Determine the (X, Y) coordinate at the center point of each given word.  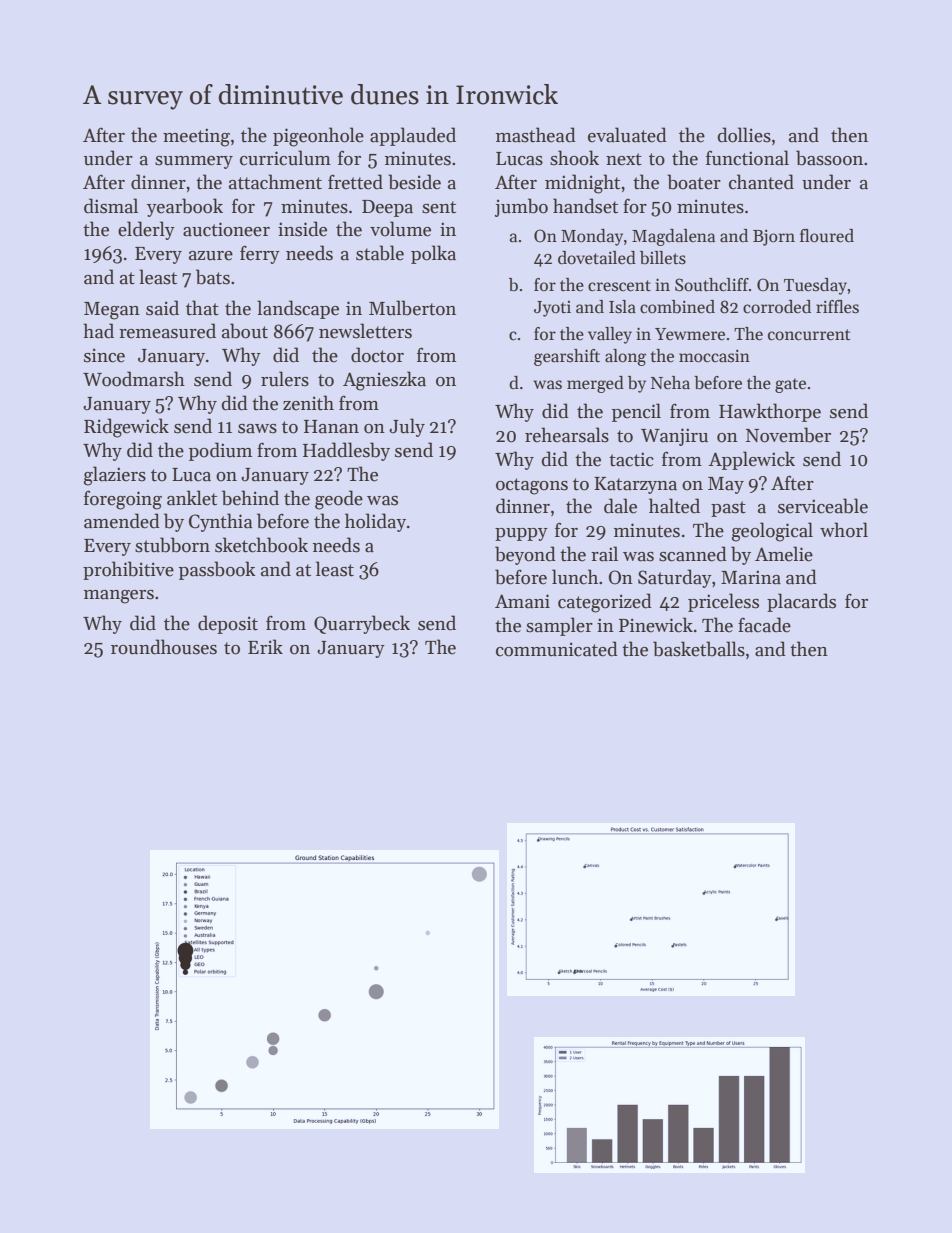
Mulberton (412, 308)
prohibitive (128, 570)
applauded (413, 136)
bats (213, 277)
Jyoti (552, 309)
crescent (619, 286)
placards (801, 602)
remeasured (167, 331)
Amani (522, 601)
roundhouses (164, 647)
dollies (744, 135)
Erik (265, 646)
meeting (196, 137)
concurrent (809, 335)
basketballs (699, 649)
